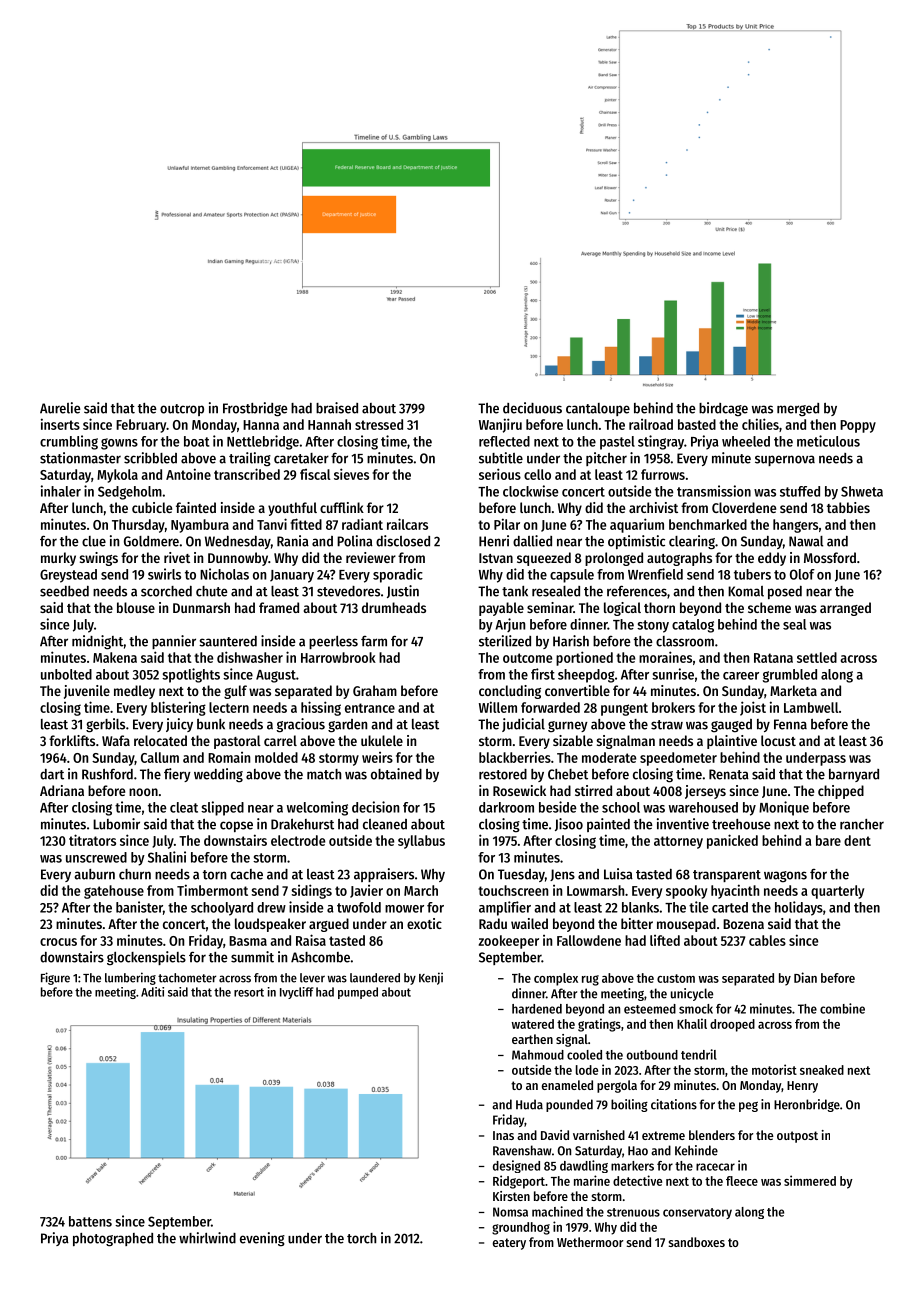 The image size is (924, 1308). I want to click on pitcher, so click(606, 459).
